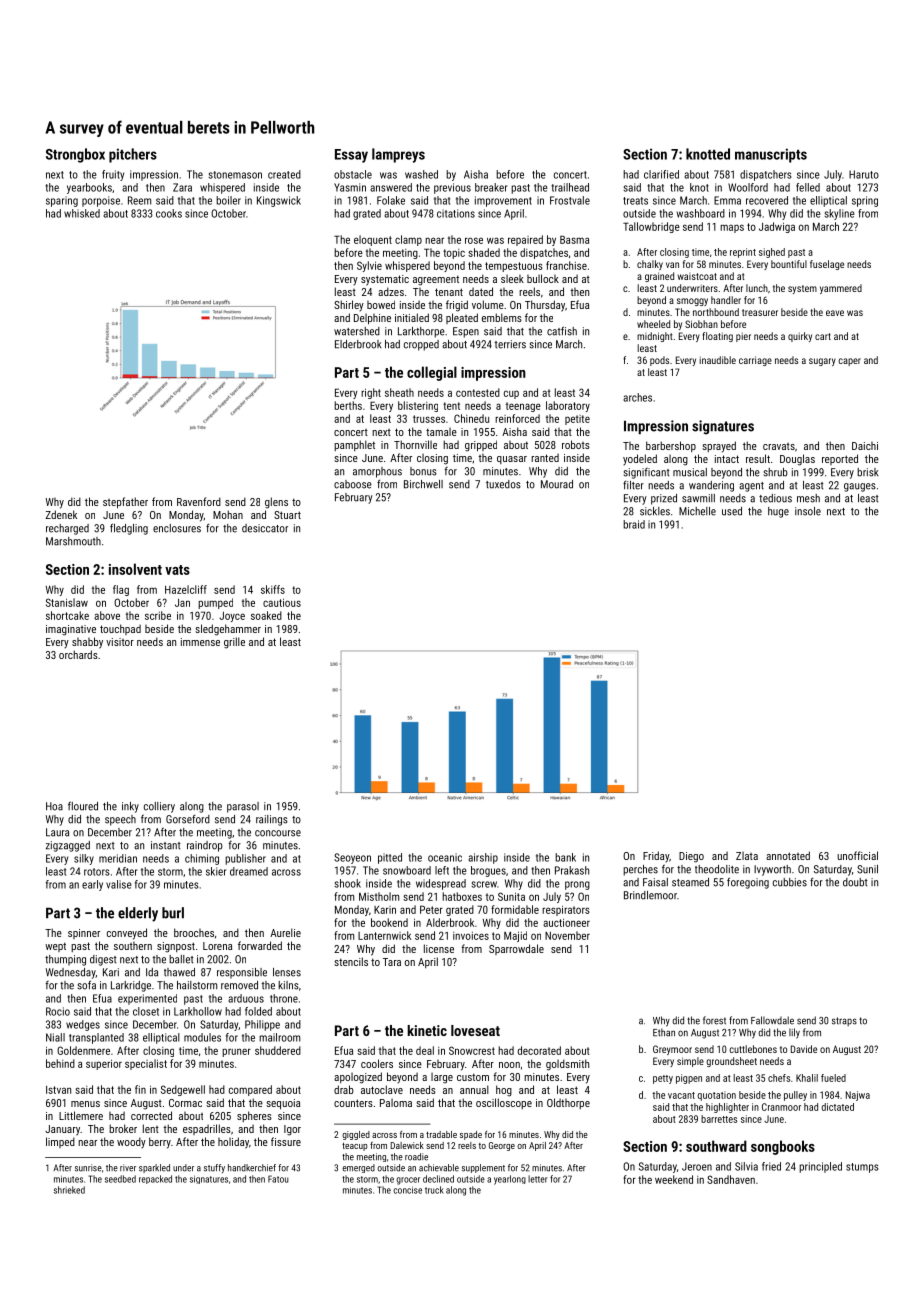  Describe the element at coordinates (355, 1147) in the page. I see `teacup` at that location.
